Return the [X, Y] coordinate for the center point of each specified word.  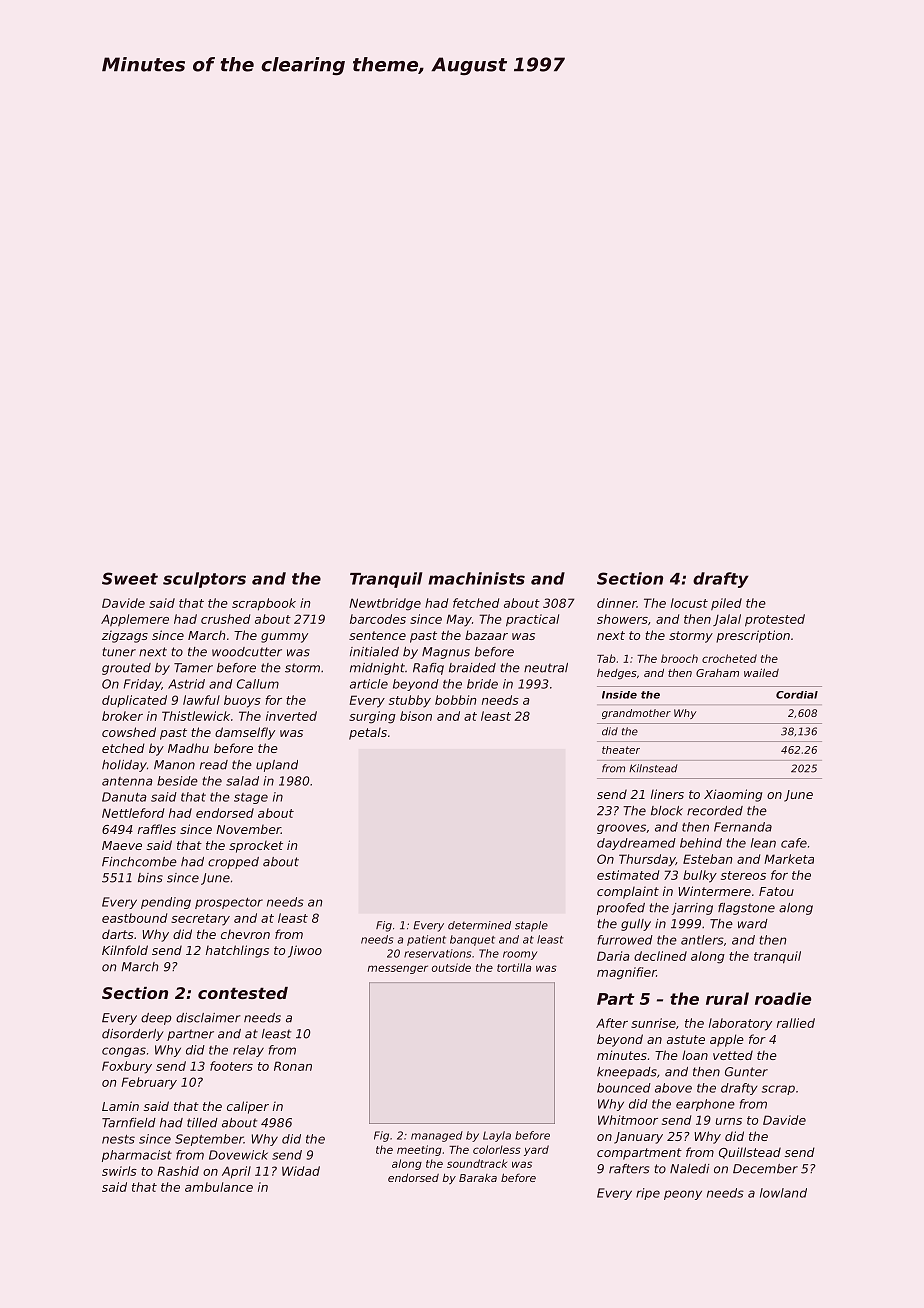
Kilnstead [653, 768]
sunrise [653, 1023]
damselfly [245, 733]
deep [156, 1019]
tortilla [514, 967]
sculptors [204, 580]
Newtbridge [385, 604]
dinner [617, 603]
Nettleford [133, 813]
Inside [619, 695]
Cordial [797, 695]
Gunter [746, 1072]
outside [451, 967]
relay [248, 1051]
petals [368, 733]
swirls [119, 1171]
